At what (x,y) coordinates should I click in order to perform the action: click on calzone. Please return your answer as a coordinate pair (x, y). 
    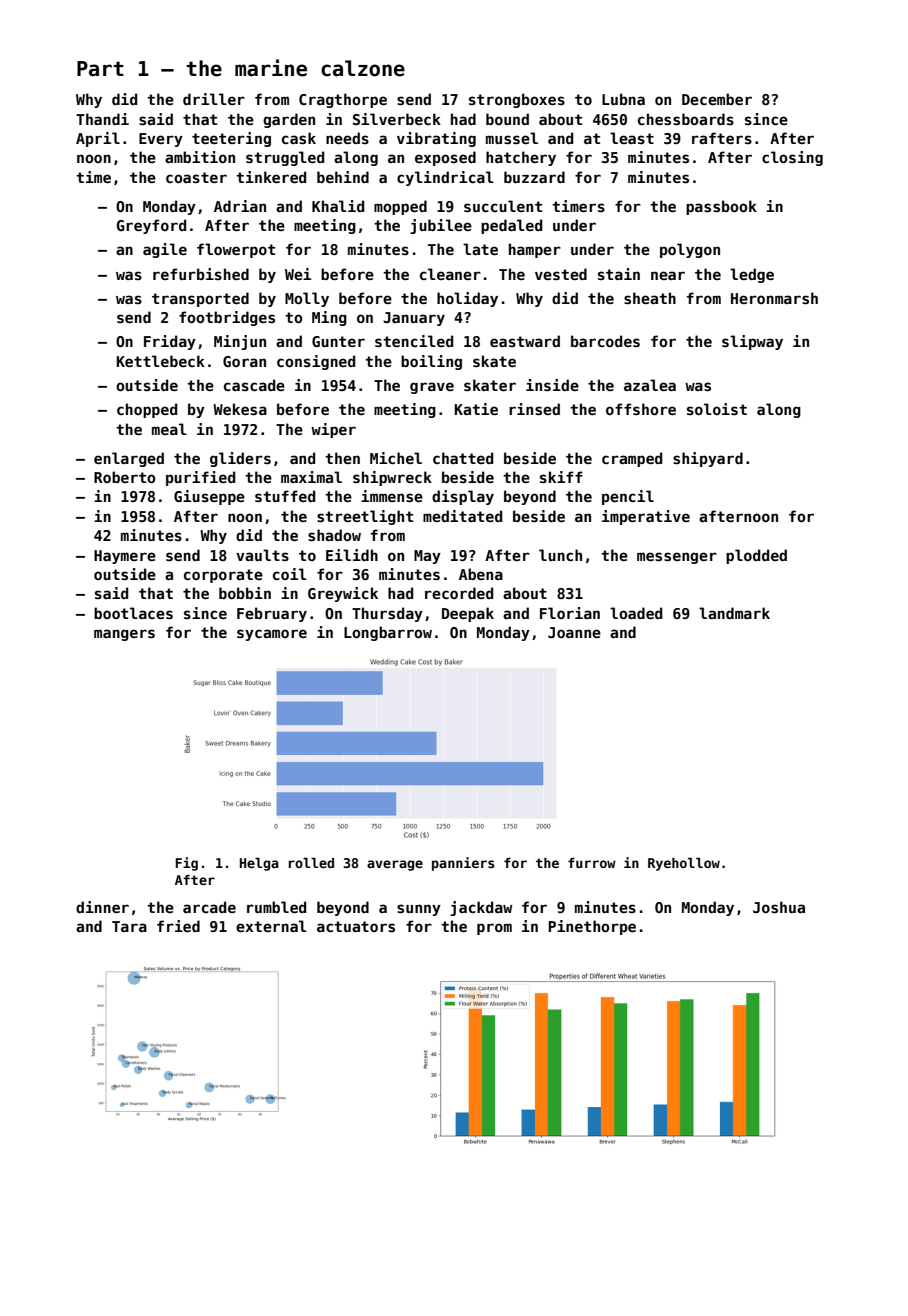
    Looking at the image, I should click on (363, 68).
